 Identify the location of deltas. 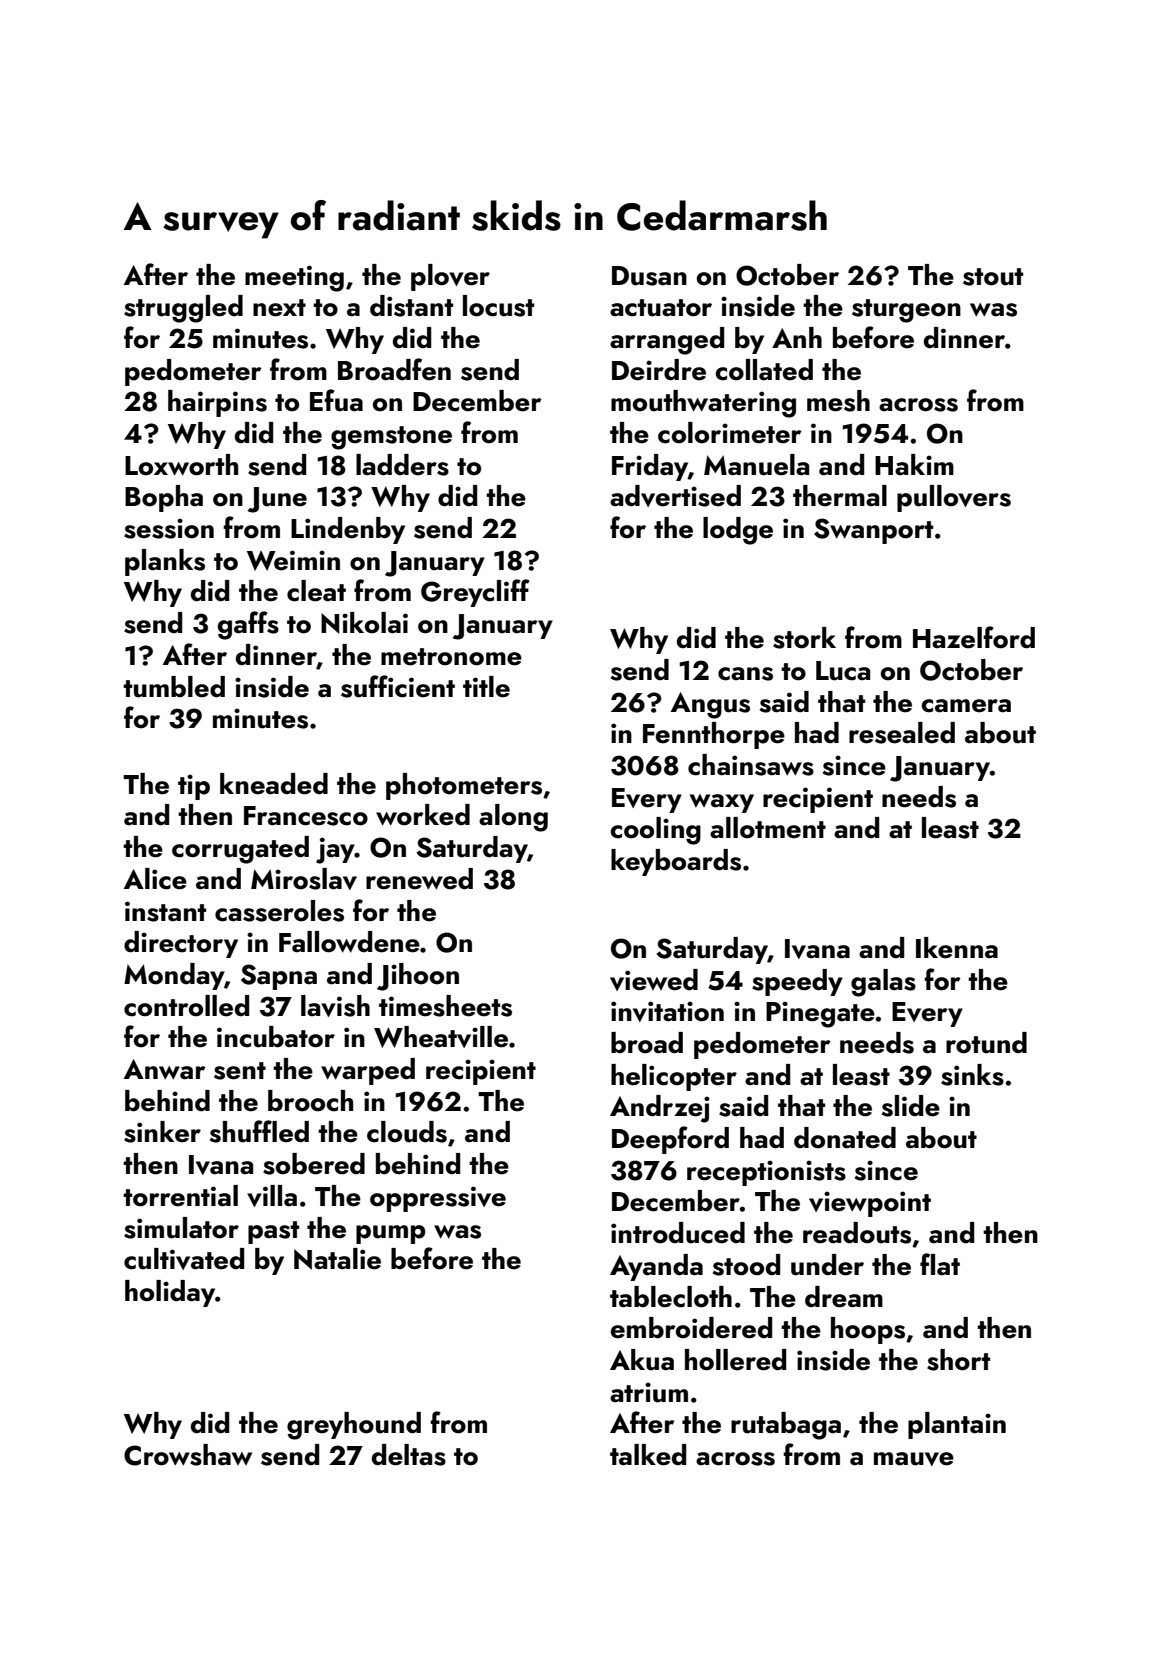
(409, 1455).
